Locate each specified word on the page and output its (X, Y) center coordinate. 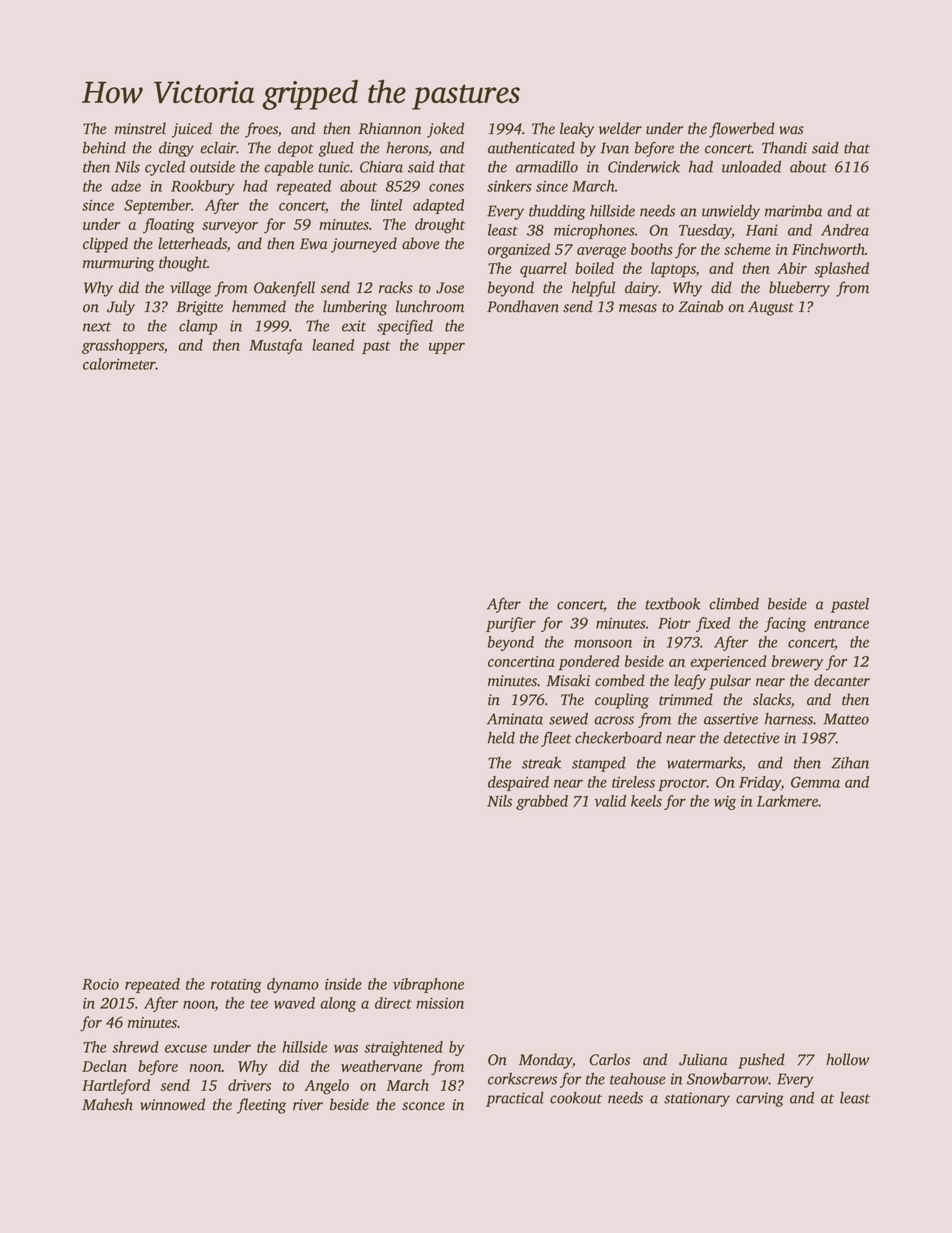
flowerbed (742, 130)
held (501, 738)
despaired (518, 783)
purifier (511, 624)
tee (259, 1004)
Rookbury (203, 187)
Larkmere (787, 801)
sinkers (509, 186)
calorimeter (119, 364)
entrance (841, 624)
